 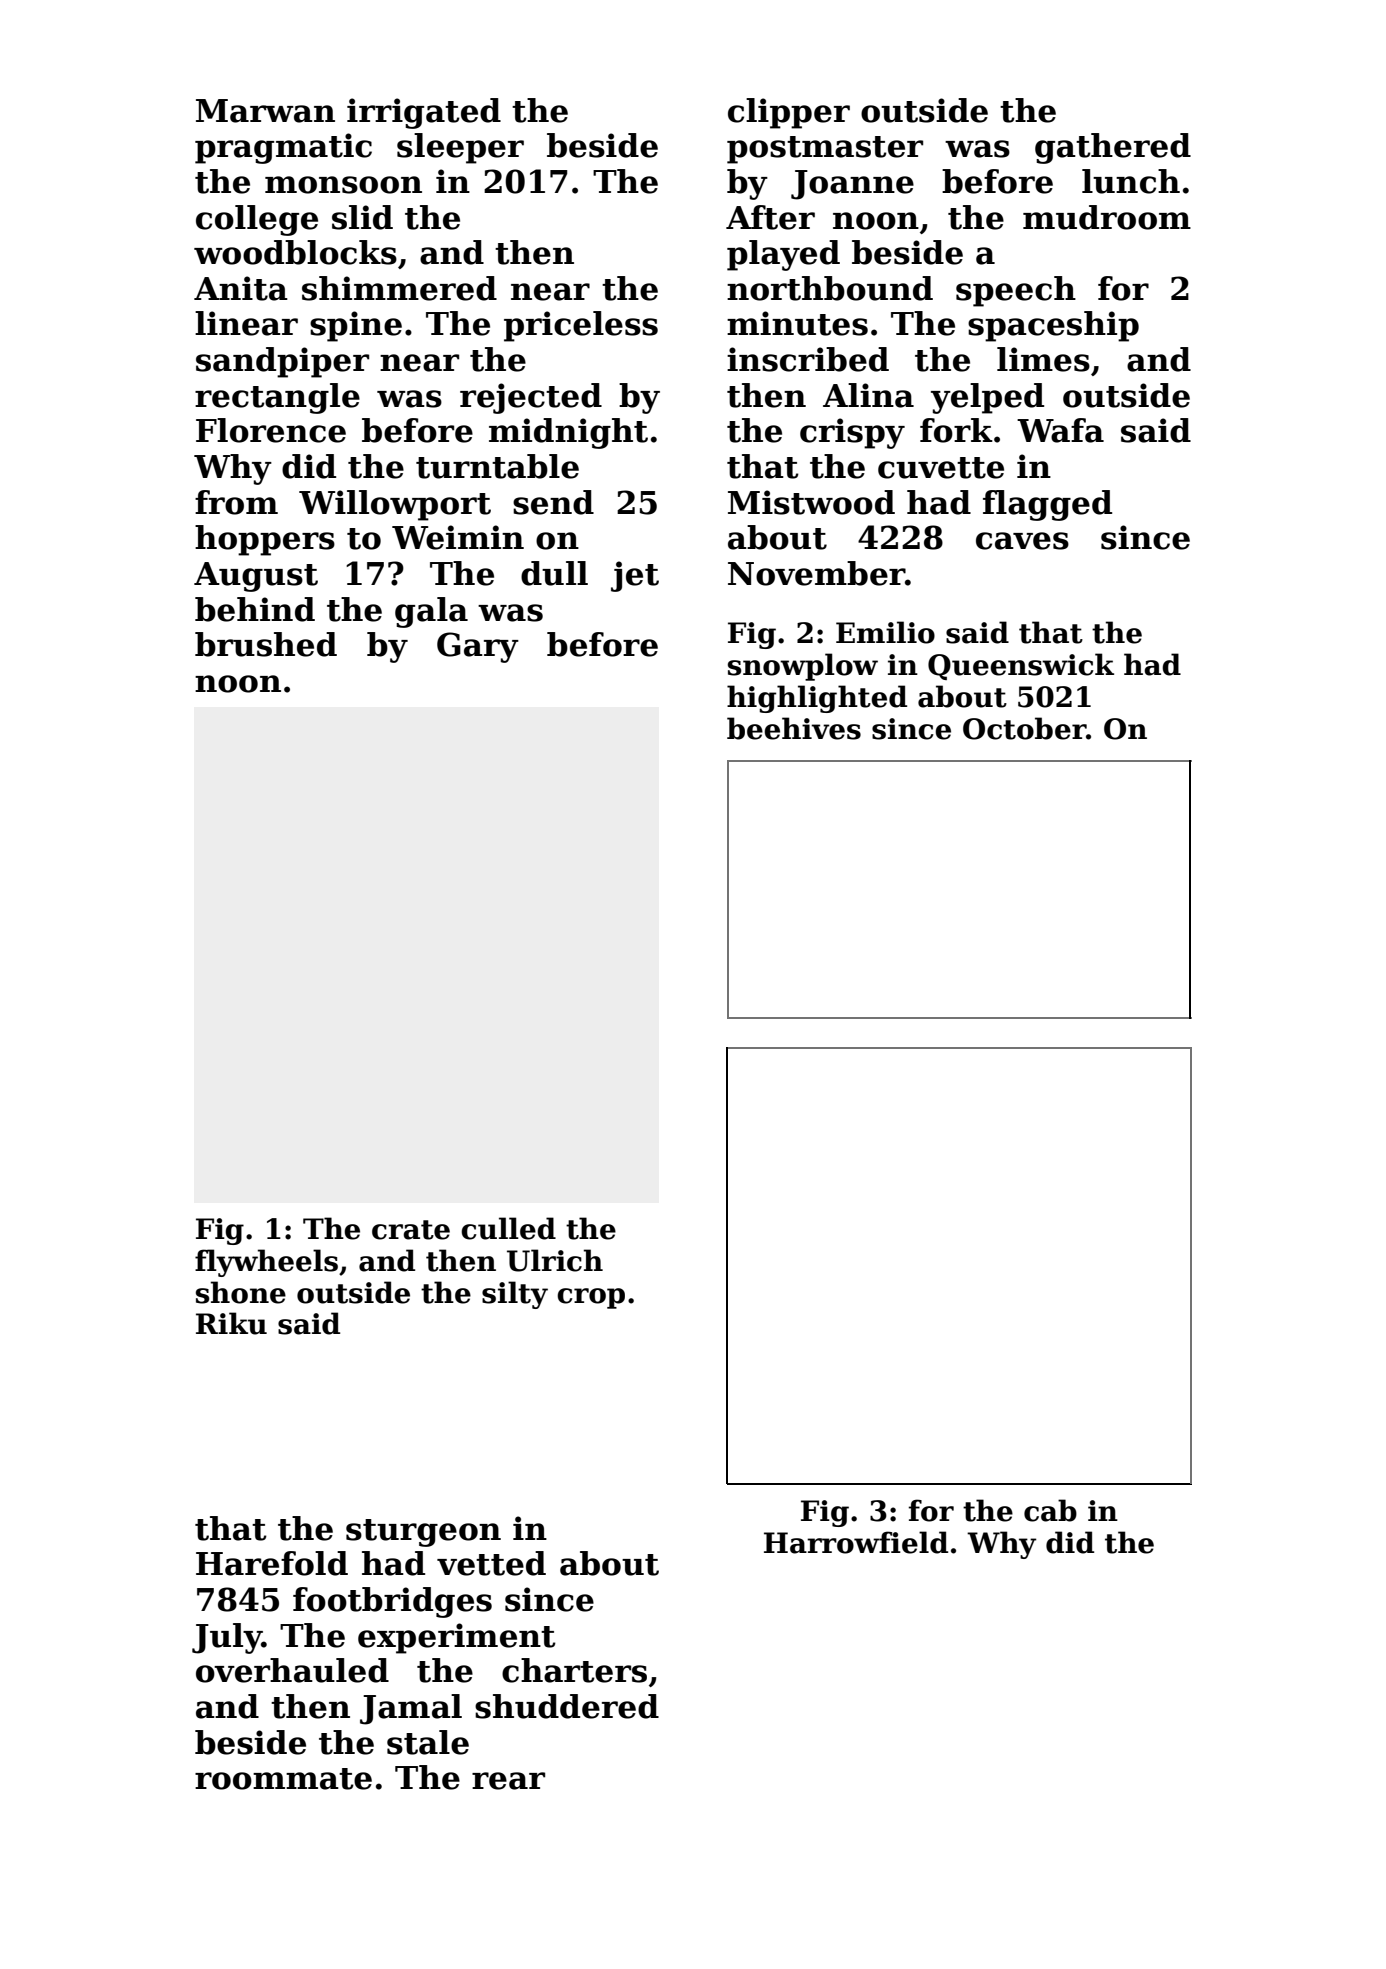 I want to click on cab, so click(x=1050, y=1510).
